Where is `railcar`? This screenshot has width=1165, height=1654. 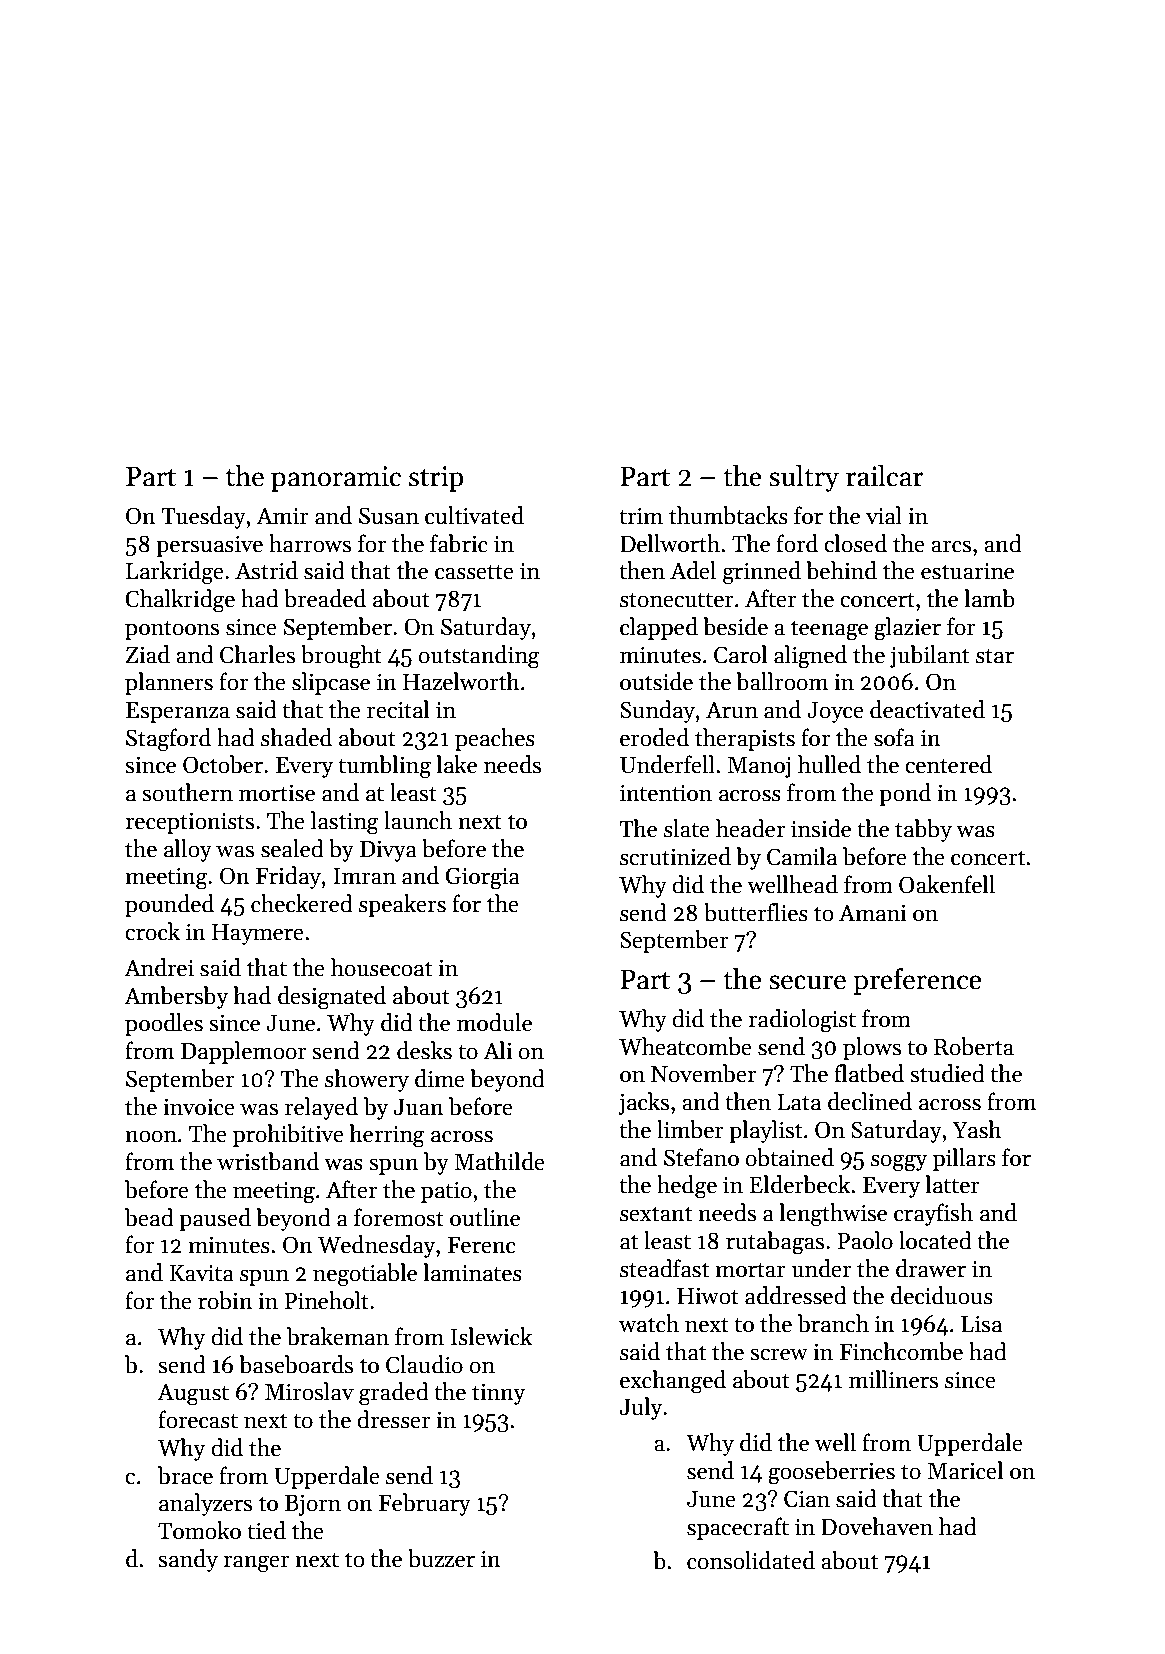 railcar is located at coordinates (885, 476).
